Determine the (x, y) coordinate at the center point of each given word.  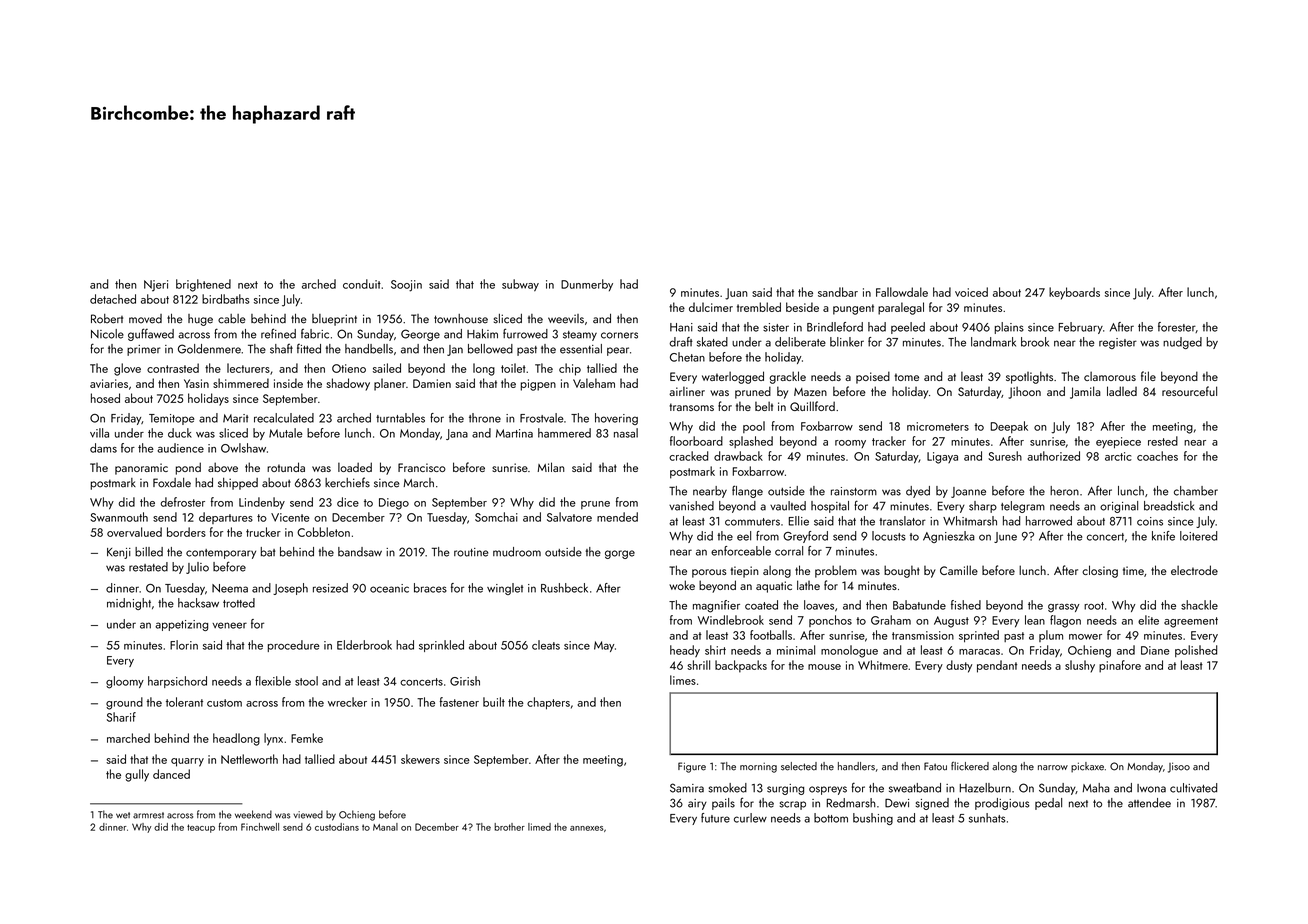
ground (124, 703)
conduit (362, 284)
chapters (548, 703)
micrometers (938, 426)
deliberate (800, 342)
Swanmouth (119, 517)
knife (1163, 536)
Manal (385, 827)
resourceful (1189, 391)
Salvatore (569, 517)
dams (103, 448)
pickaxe (1087, 767)
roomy (850, 444)
